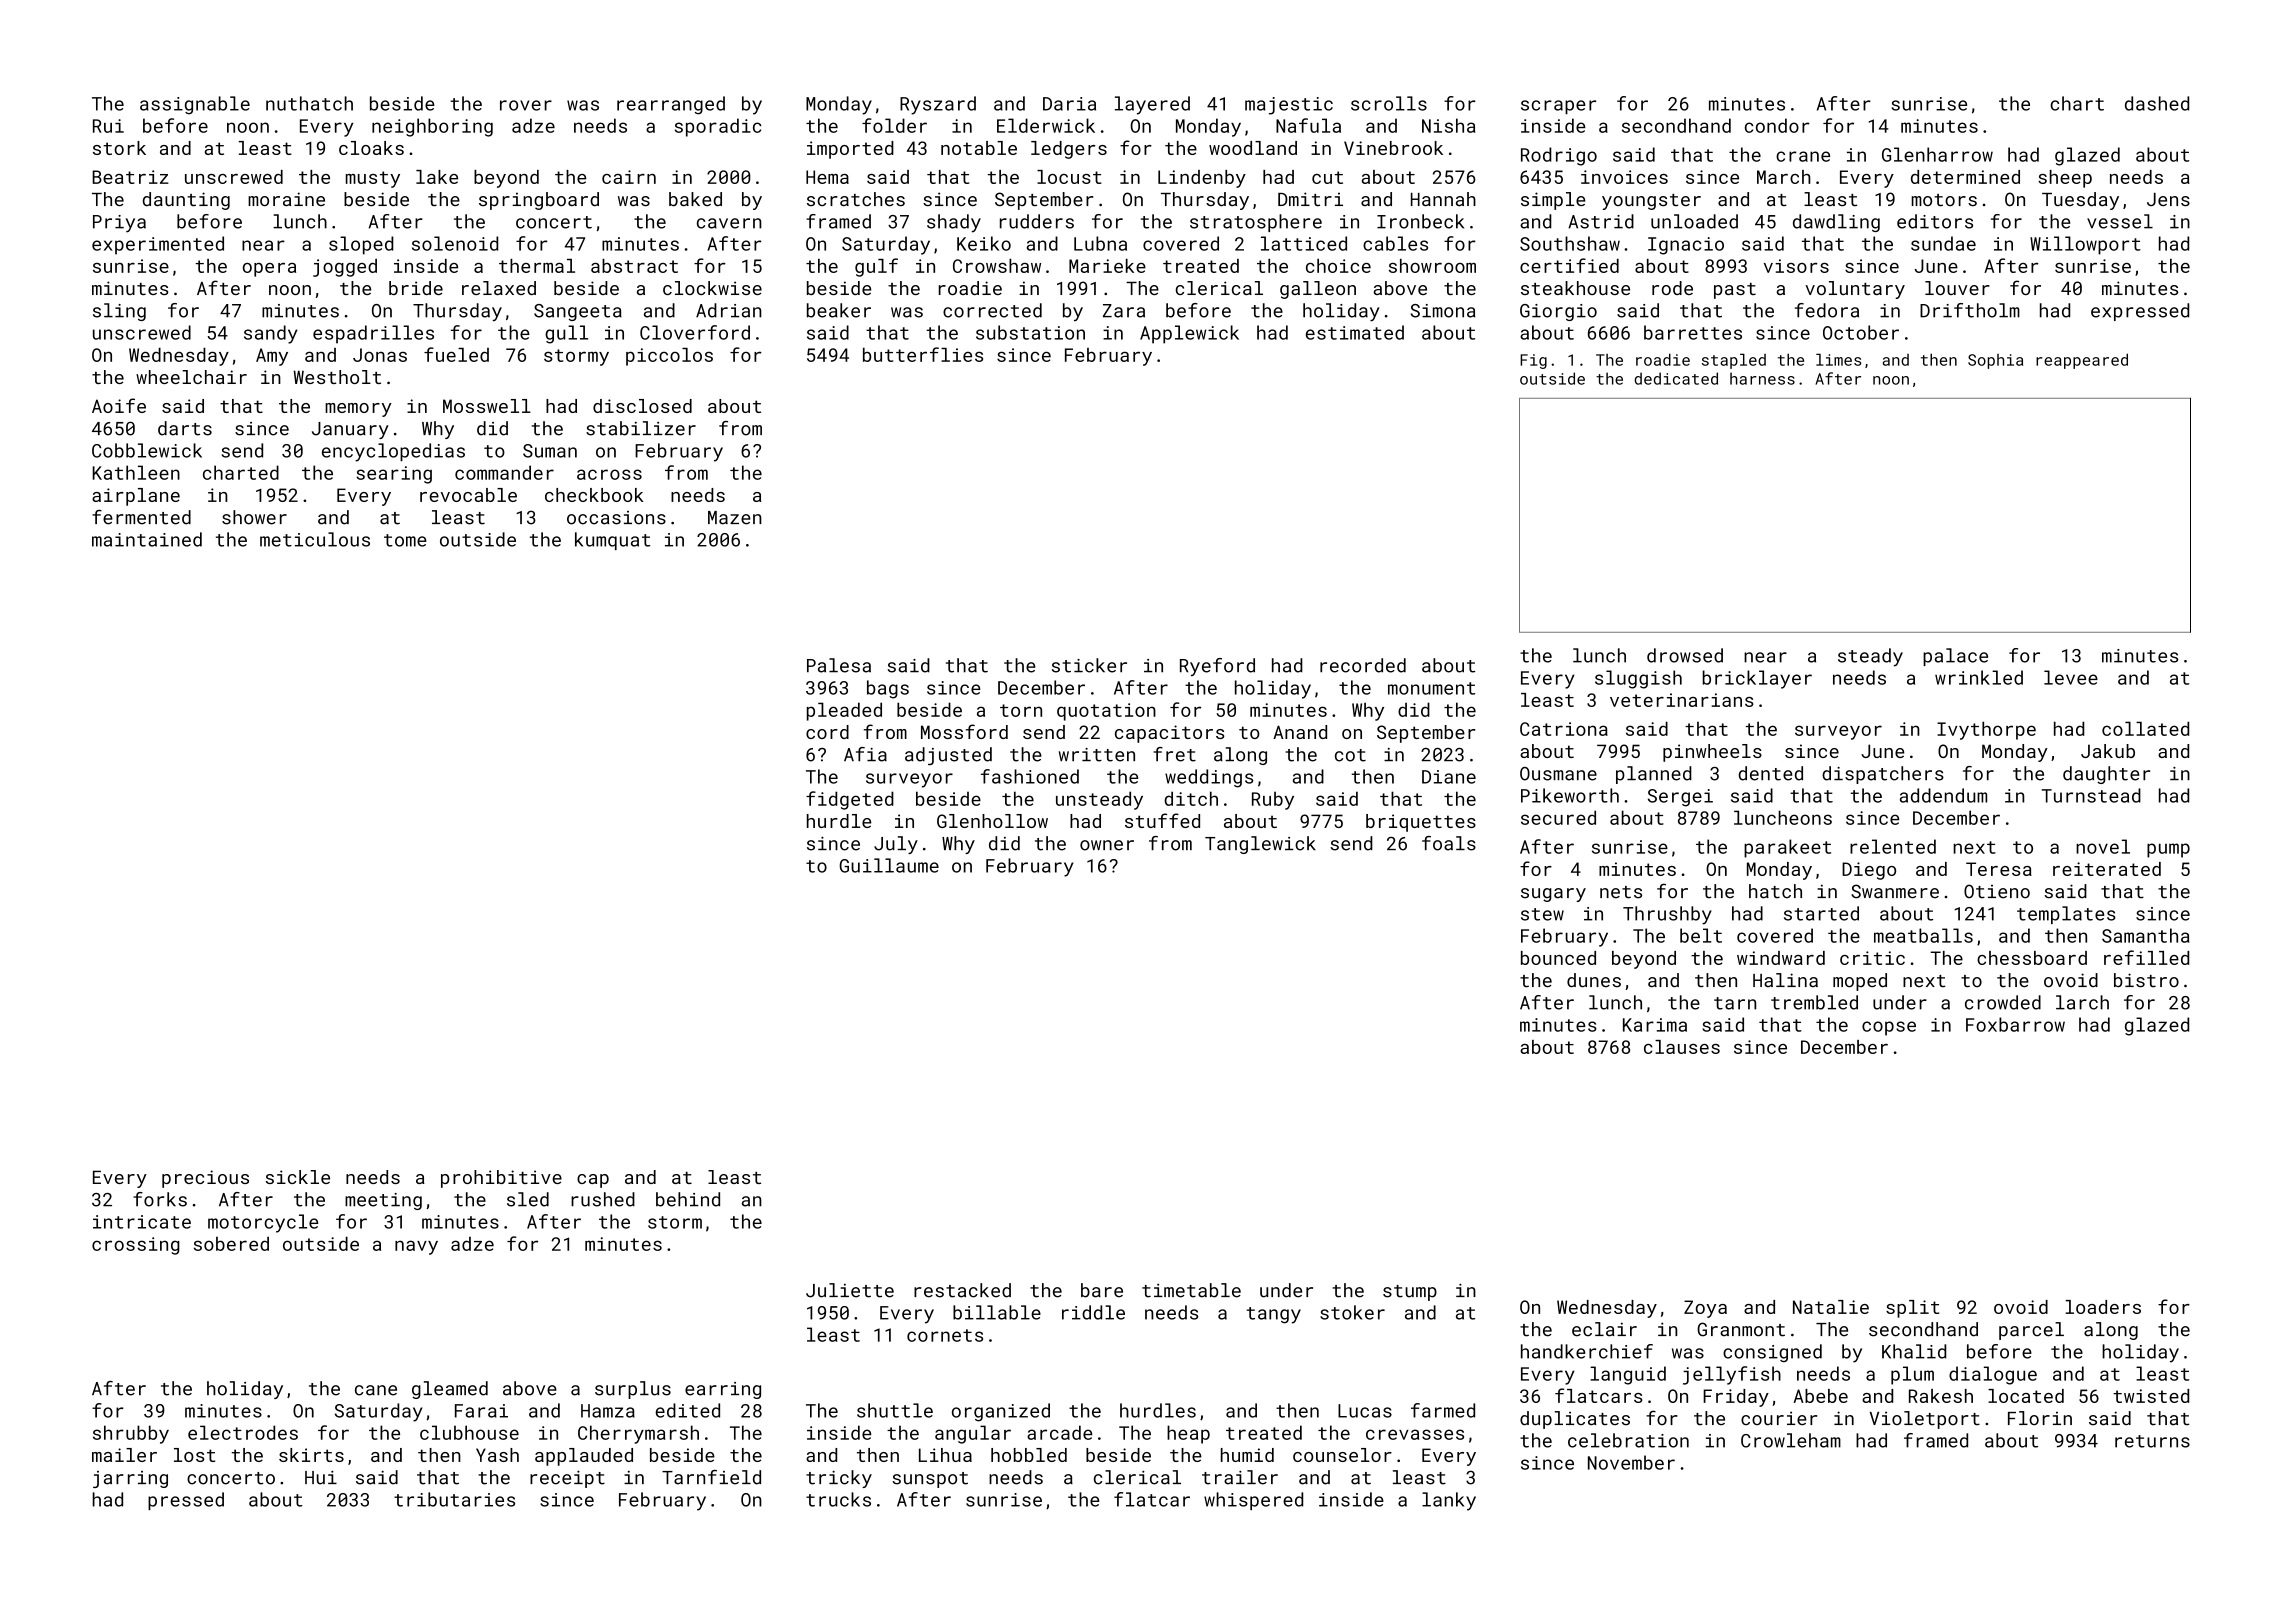 This screenshot has height=1614, width=2282. Describe the element at coordinates (1705, 1309) in the screenshot. I see `Zoya` at that location.
